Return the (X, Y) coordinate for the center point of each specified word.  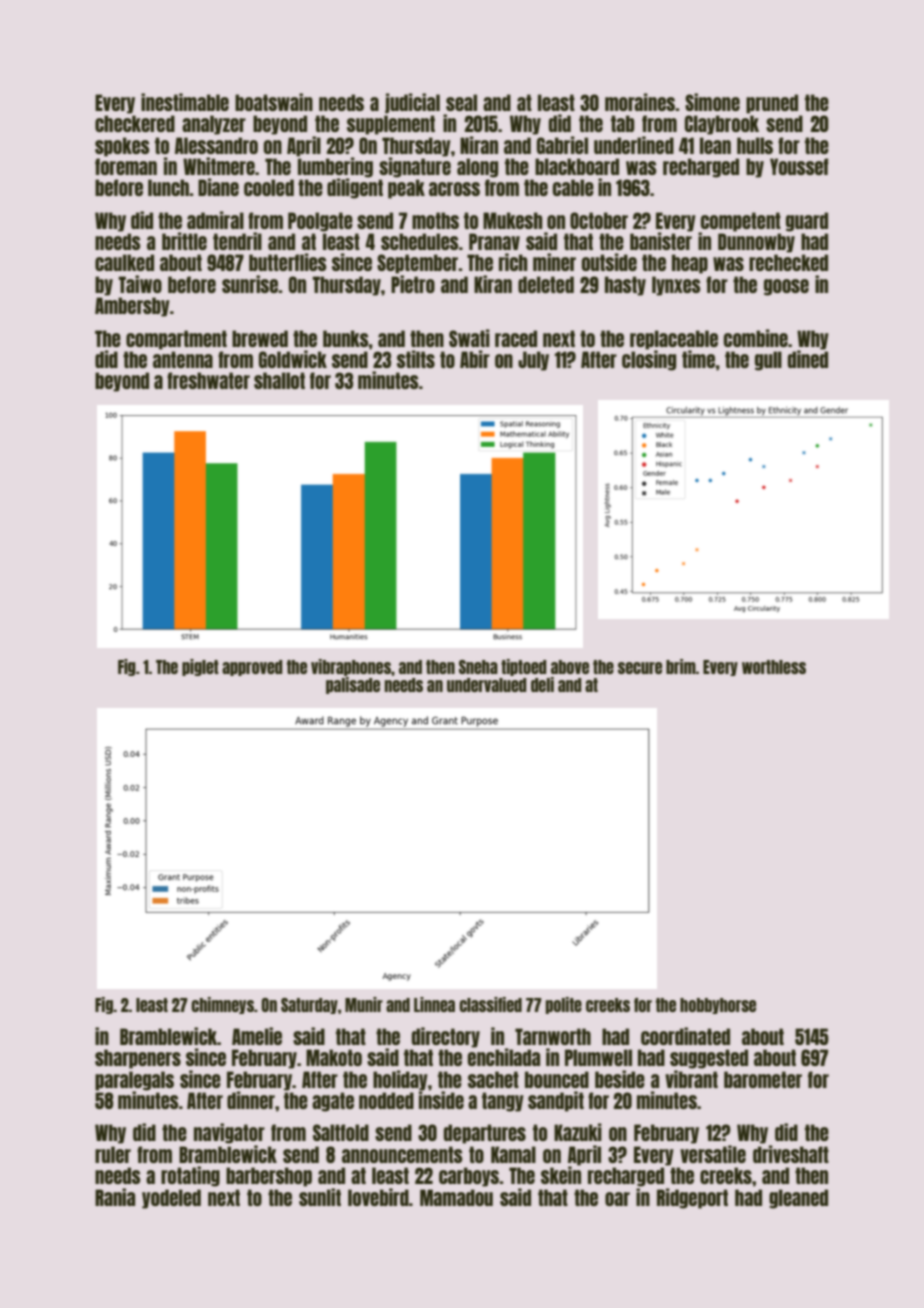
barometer (763, 1079)
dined (808, 359)
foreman (126, 166)
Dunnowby (756, 243)
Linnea (434, 1004)
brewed (260, 338)
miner (554, 262)
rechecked (788, 262)
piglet (200, 667)
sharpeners (138, 1059)
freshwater (208, 380)
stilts (416, 359)
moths (435, 220)
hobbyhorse (718, 1006)
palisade (353, 685)
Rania (115, 1197)
